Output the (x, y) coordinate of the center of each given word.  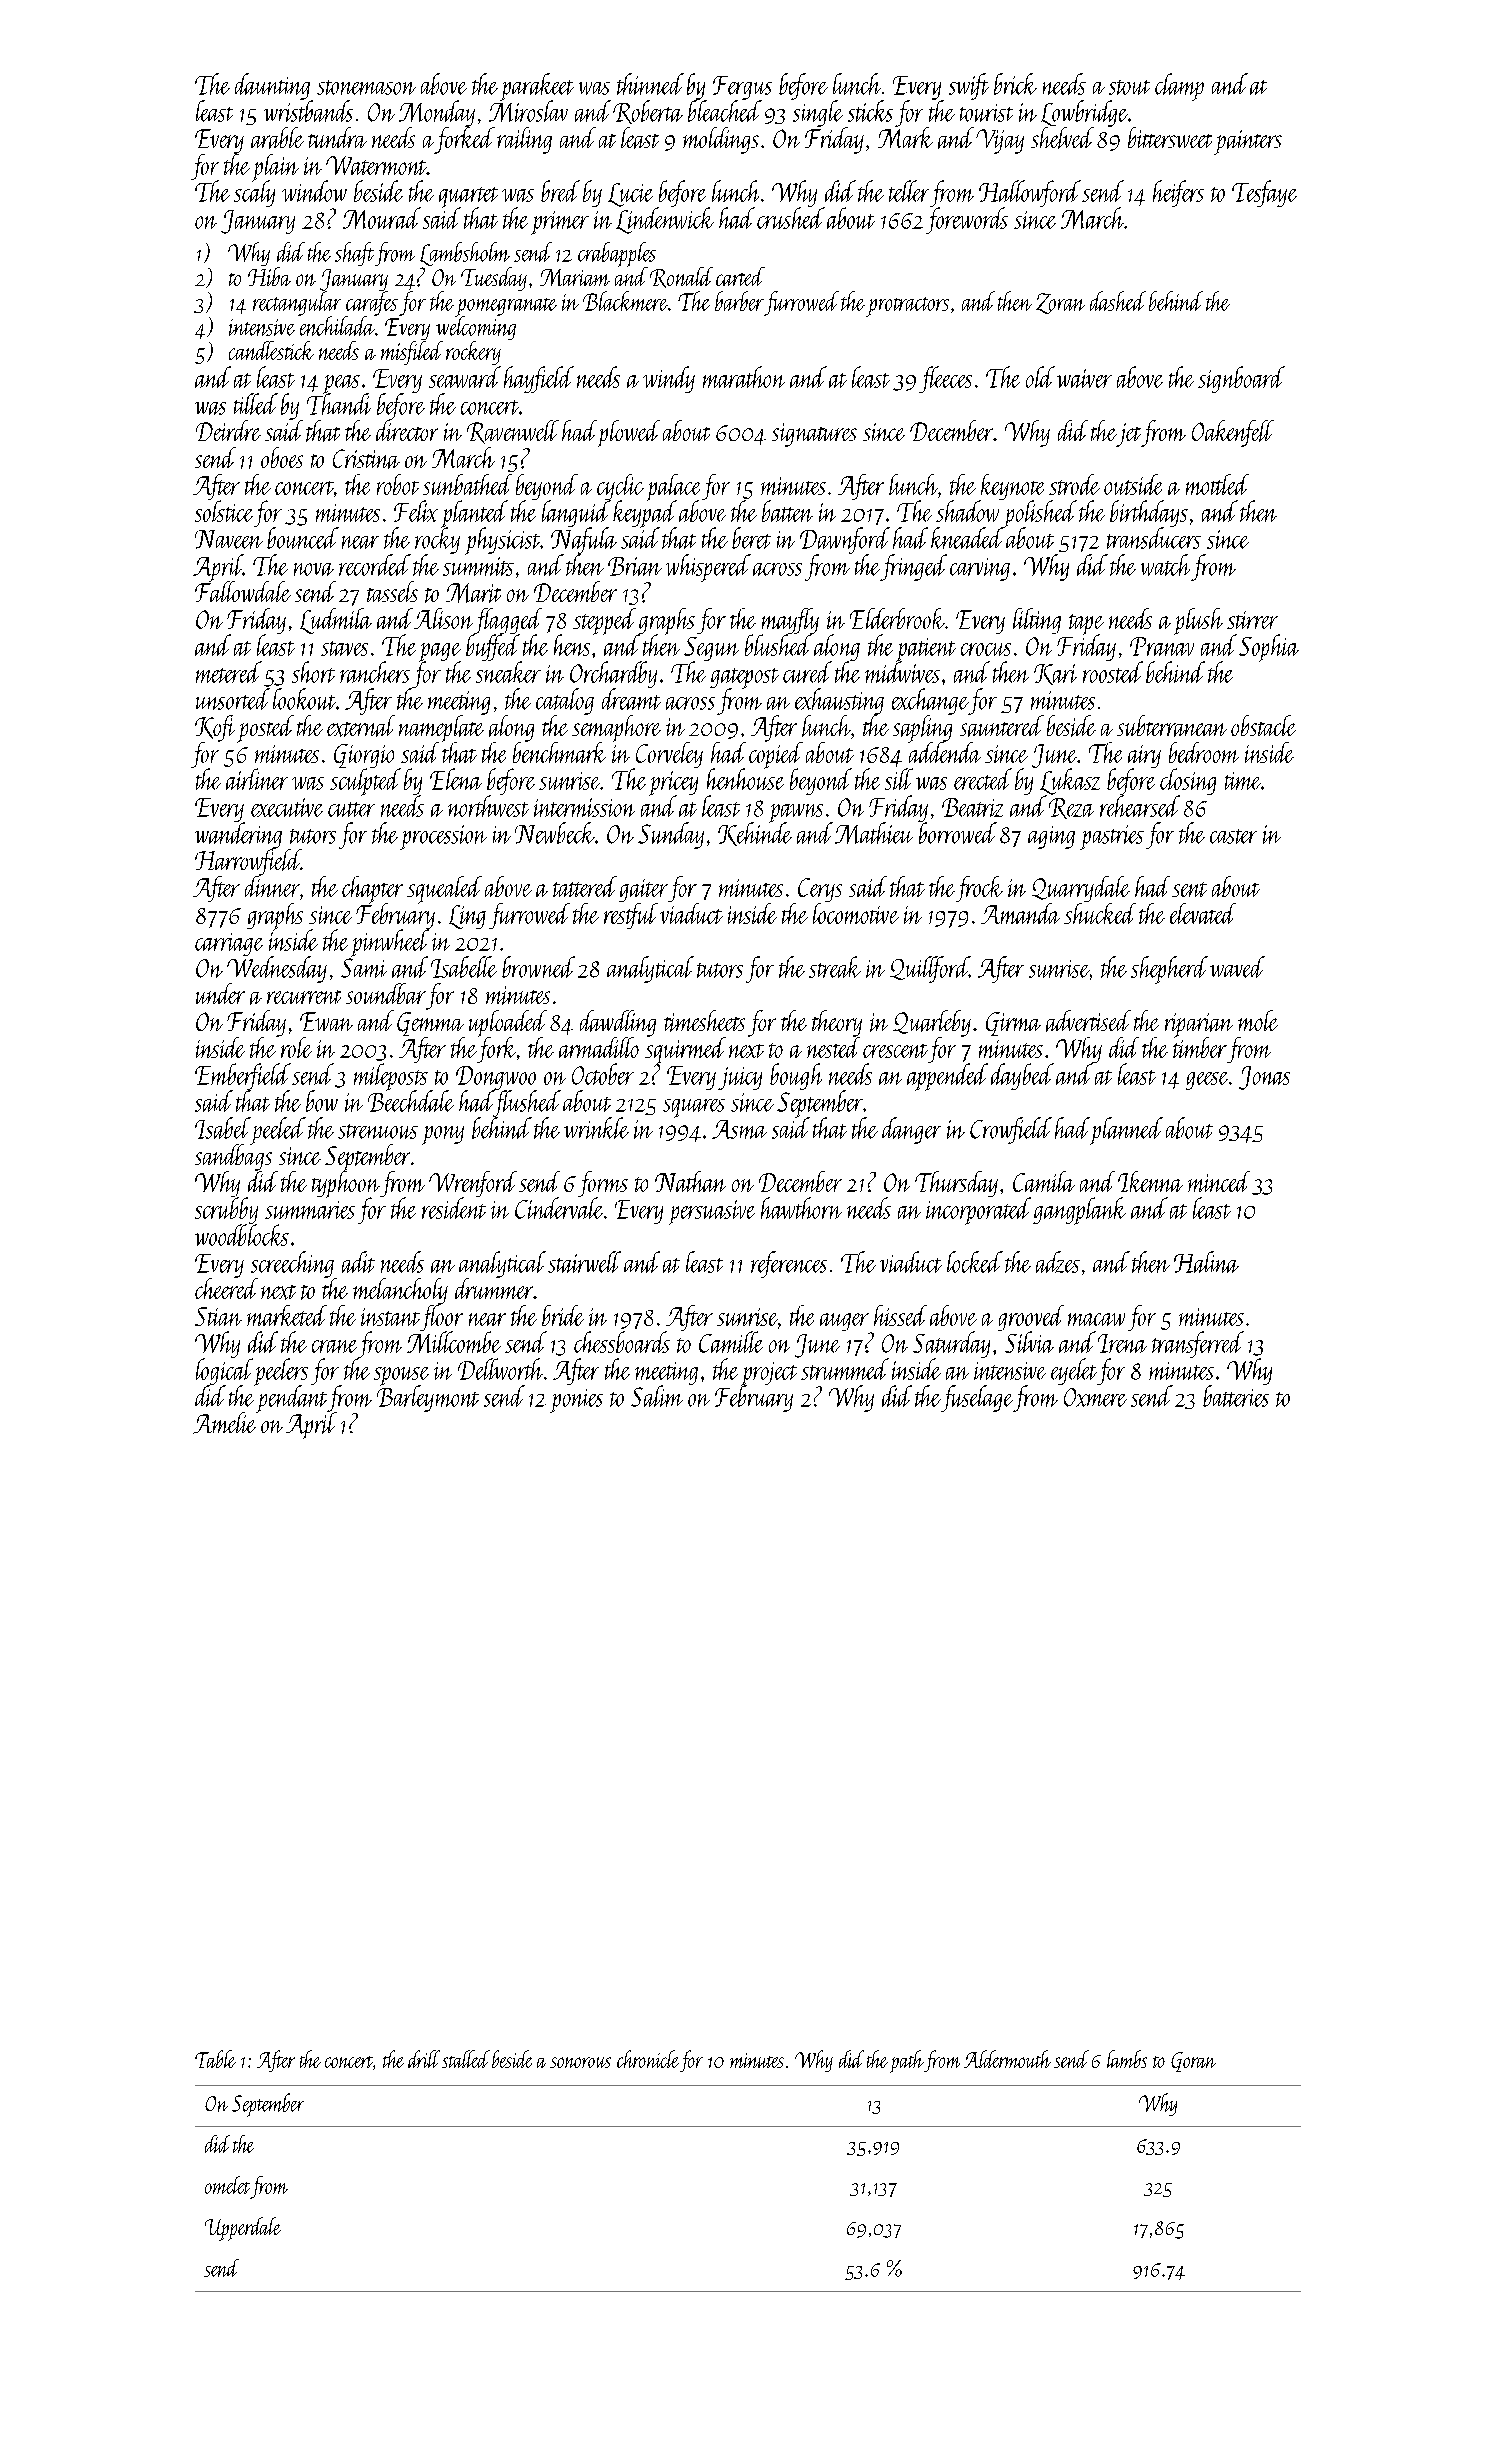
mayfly (790, 621)
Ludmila (336, 621)
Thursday (956, 1184)
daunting (272, 86)
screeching (292, 1264)
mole (1258, 1020)
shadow (967, 511)
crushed (791, 218)
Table (215, 2059)
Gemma (430, 1024)
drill (424, 2059)
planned (1126, 1131)
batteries (1236, 1396)
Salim (657, 1396)
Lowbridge (1084, 113)
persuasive (712, 1212)
